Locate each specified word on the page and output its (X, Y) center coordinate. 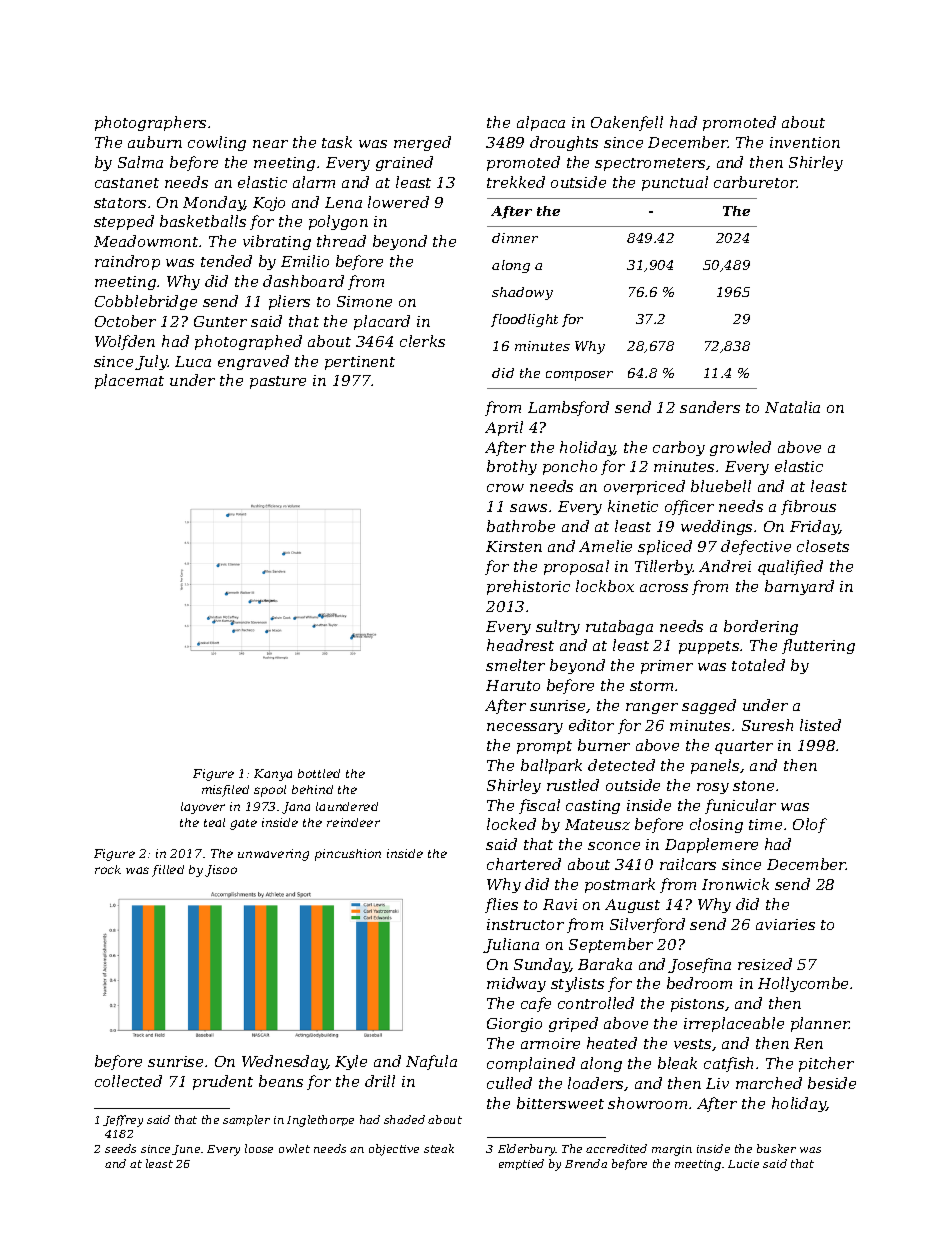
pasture (278, 382)
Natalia (792, 407)
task (337, 142)
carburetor (755, 182)
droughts (564, 143)
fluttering (818, 646)
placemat (129, 381)
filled (168, 871)
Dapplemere (711, 845)
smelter (515, 665)
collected (128, 1081)
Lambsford (568, 408)
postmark (620, 885)
